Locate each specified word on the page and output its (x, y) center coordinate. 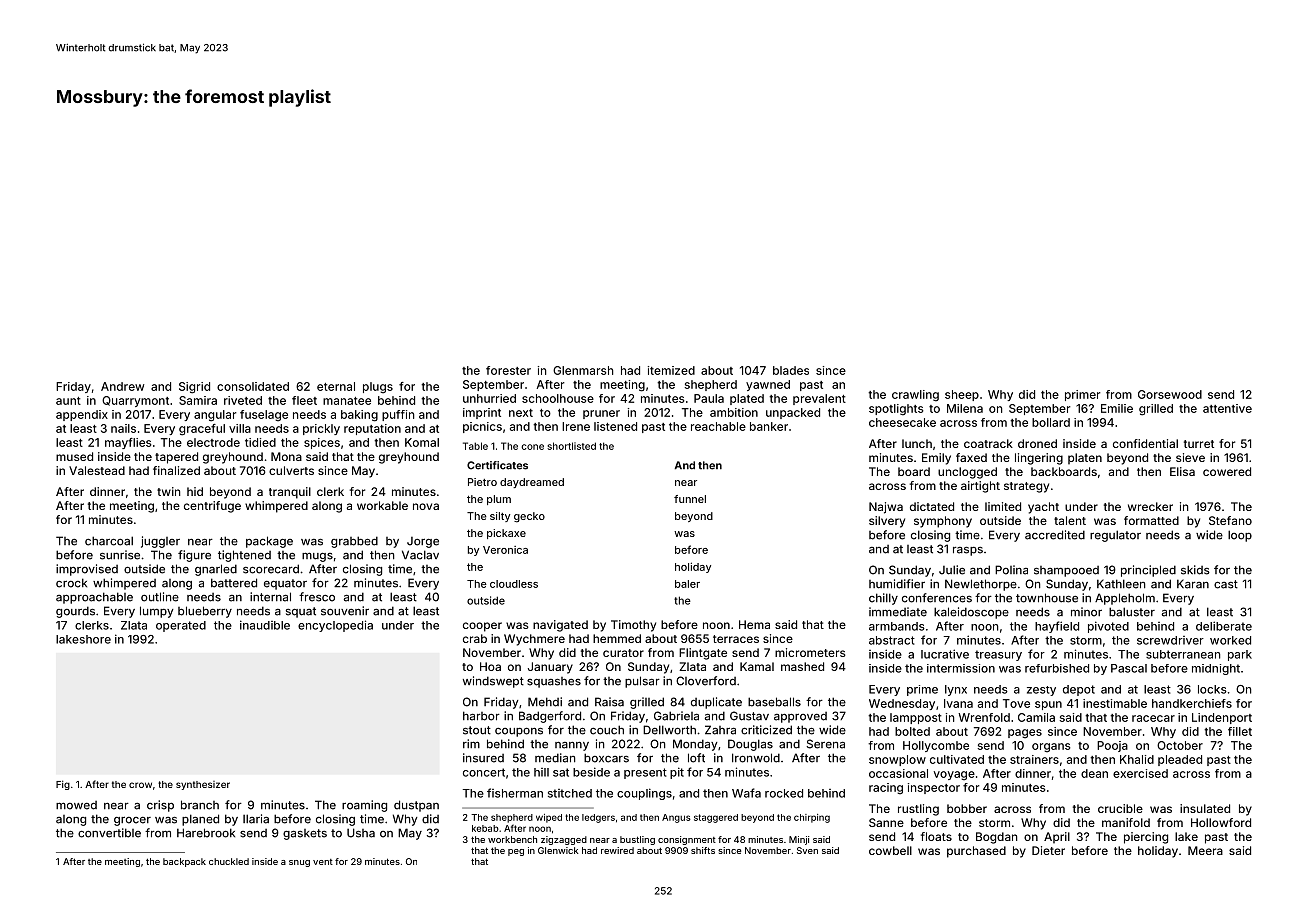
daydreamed (532, 483)
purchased (976, 852)
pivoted (1108, 627)
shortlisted (571, 446)
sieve (1190, 457)
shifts (703, 850)
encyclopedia (335, 626)
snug (299, 863)
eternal (336, 386)
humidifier (897, 584)
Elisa (1182, 471)
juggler (160, 542)
